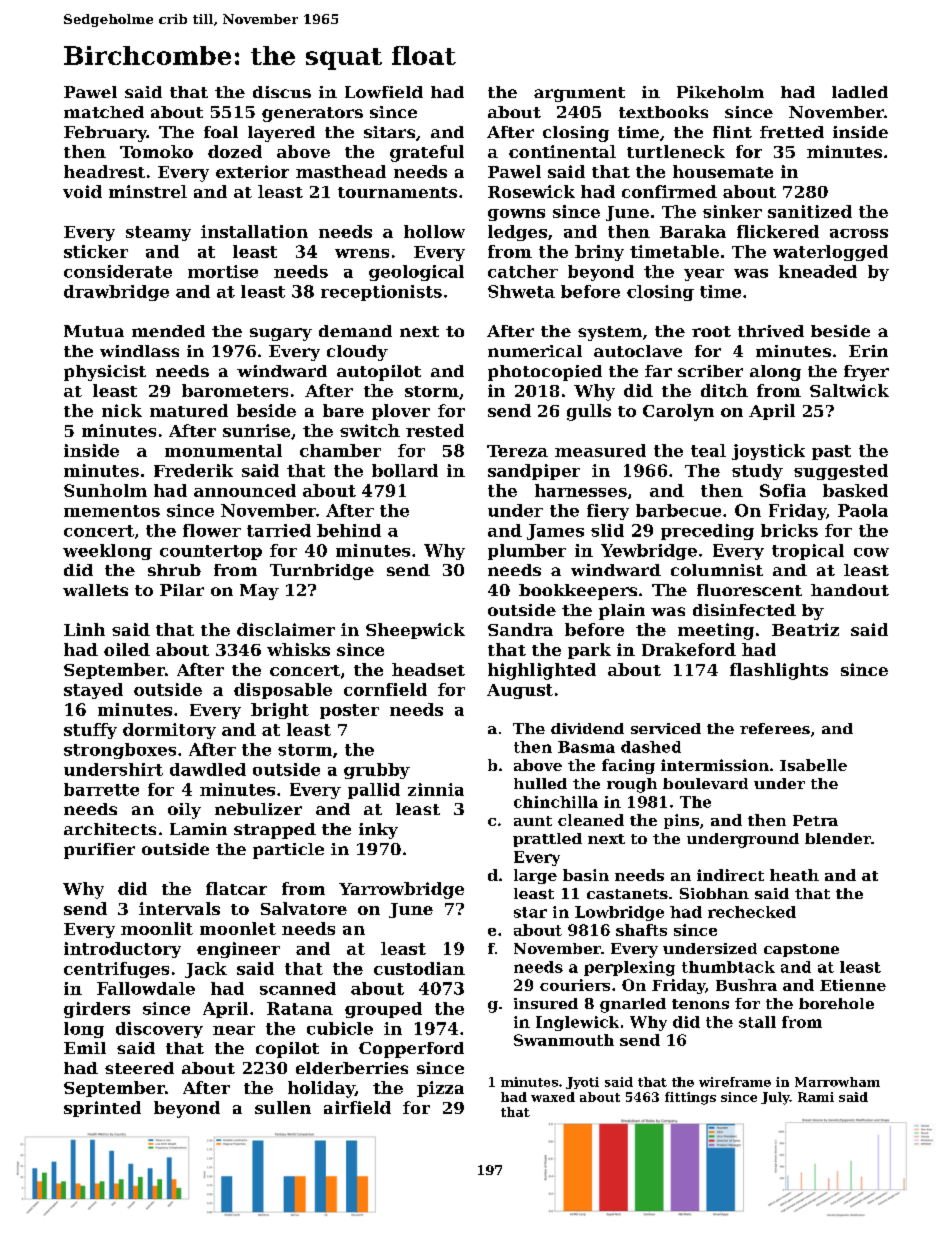  Describe the element at coordinates (384, 92) in the image. I see `Lowfield` at that location.
